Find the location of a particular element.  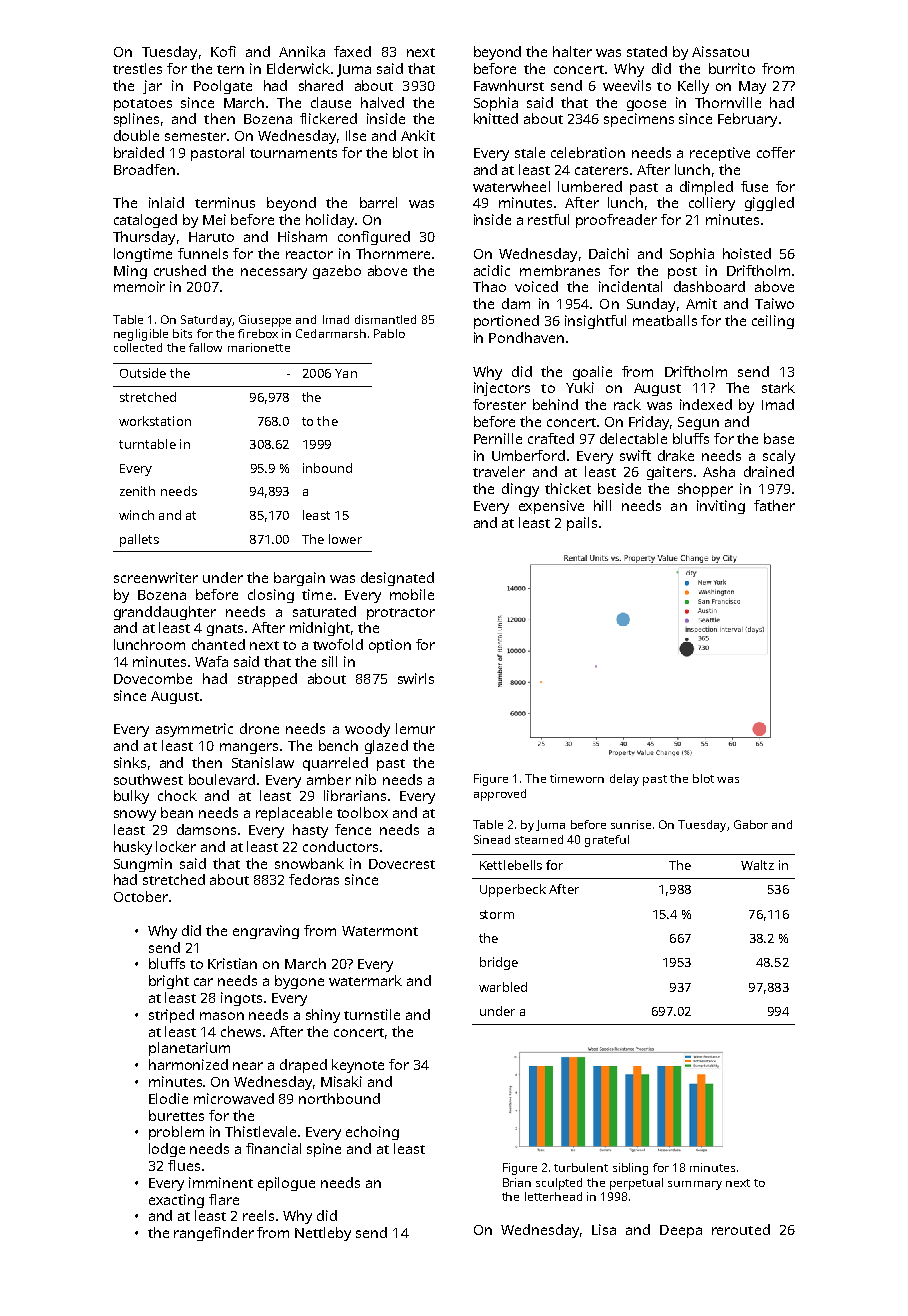

zenith is located at coordinates (137, 491).
